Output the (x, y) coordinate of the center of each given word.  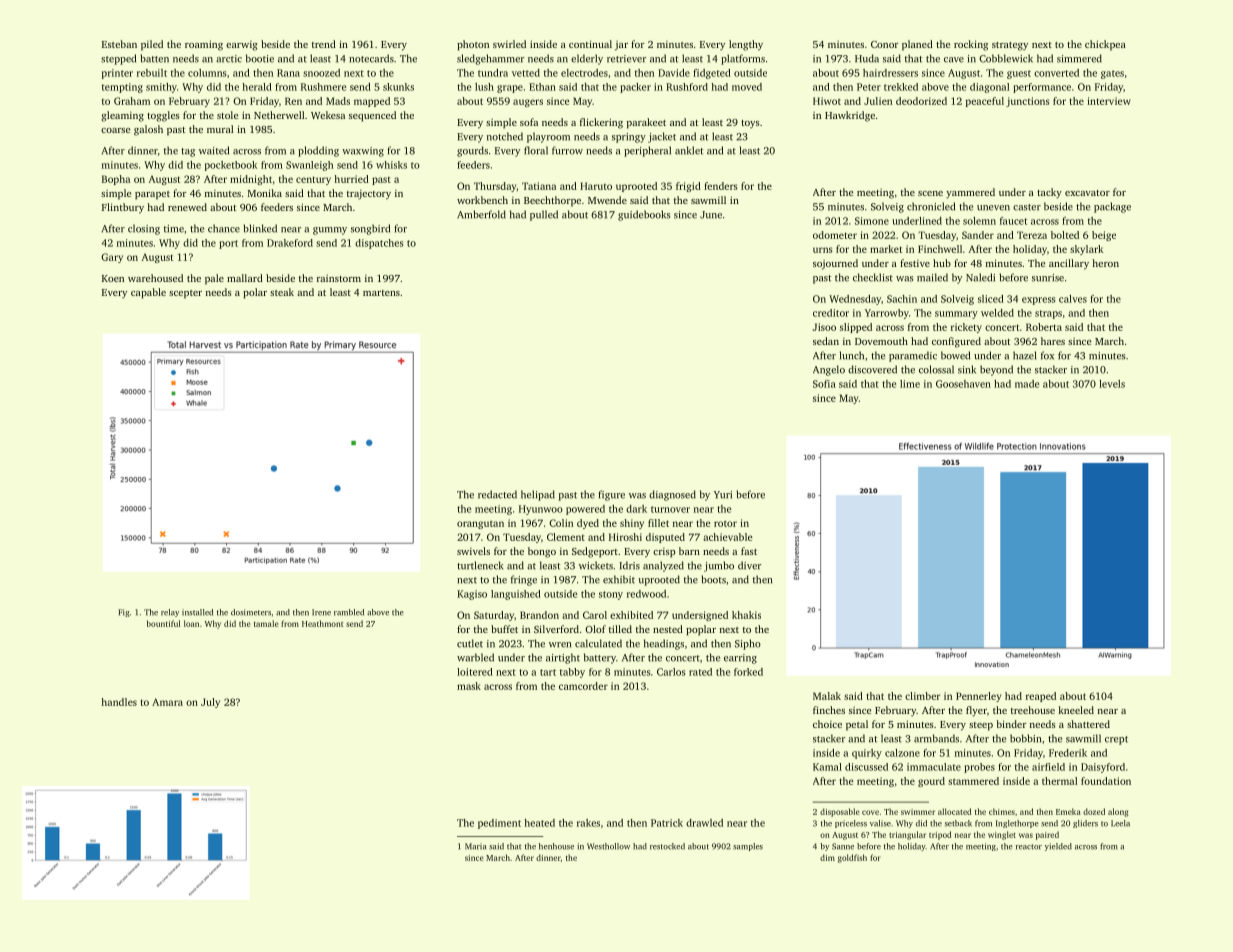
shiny (632, 524)
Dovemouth (881, 341)
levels (1112, 384)
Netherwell (279, 115)
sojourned (835, 264)
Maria (475, 846)
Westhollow (608, 846)
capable (148, 293)
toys (750, 124)
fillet (658, 523)
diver (749, 565)
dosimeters (251, 612)
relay (170, 613)
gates (1112, 74)
